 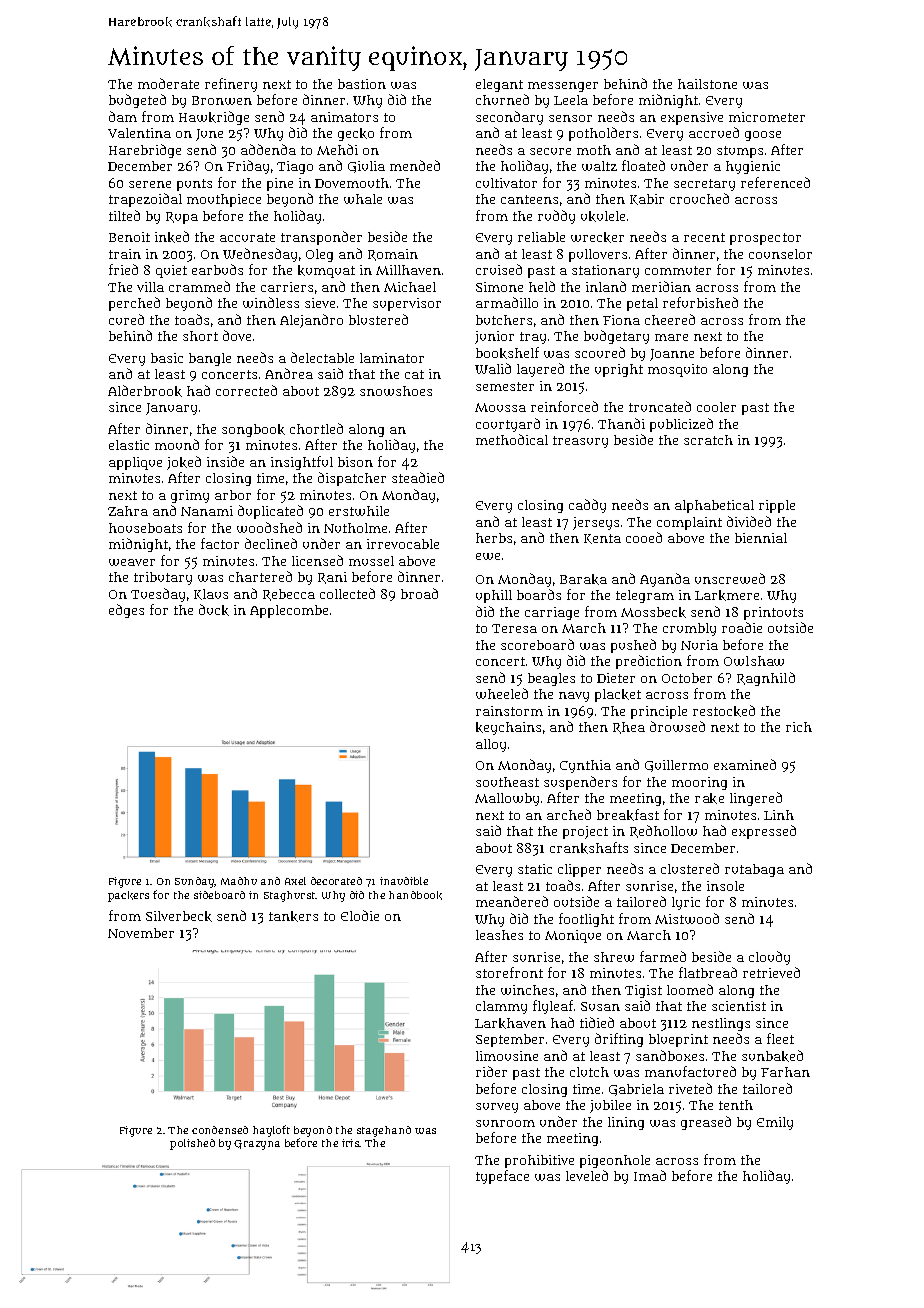 I want to click on caddy, so click(x=587, y=506).
